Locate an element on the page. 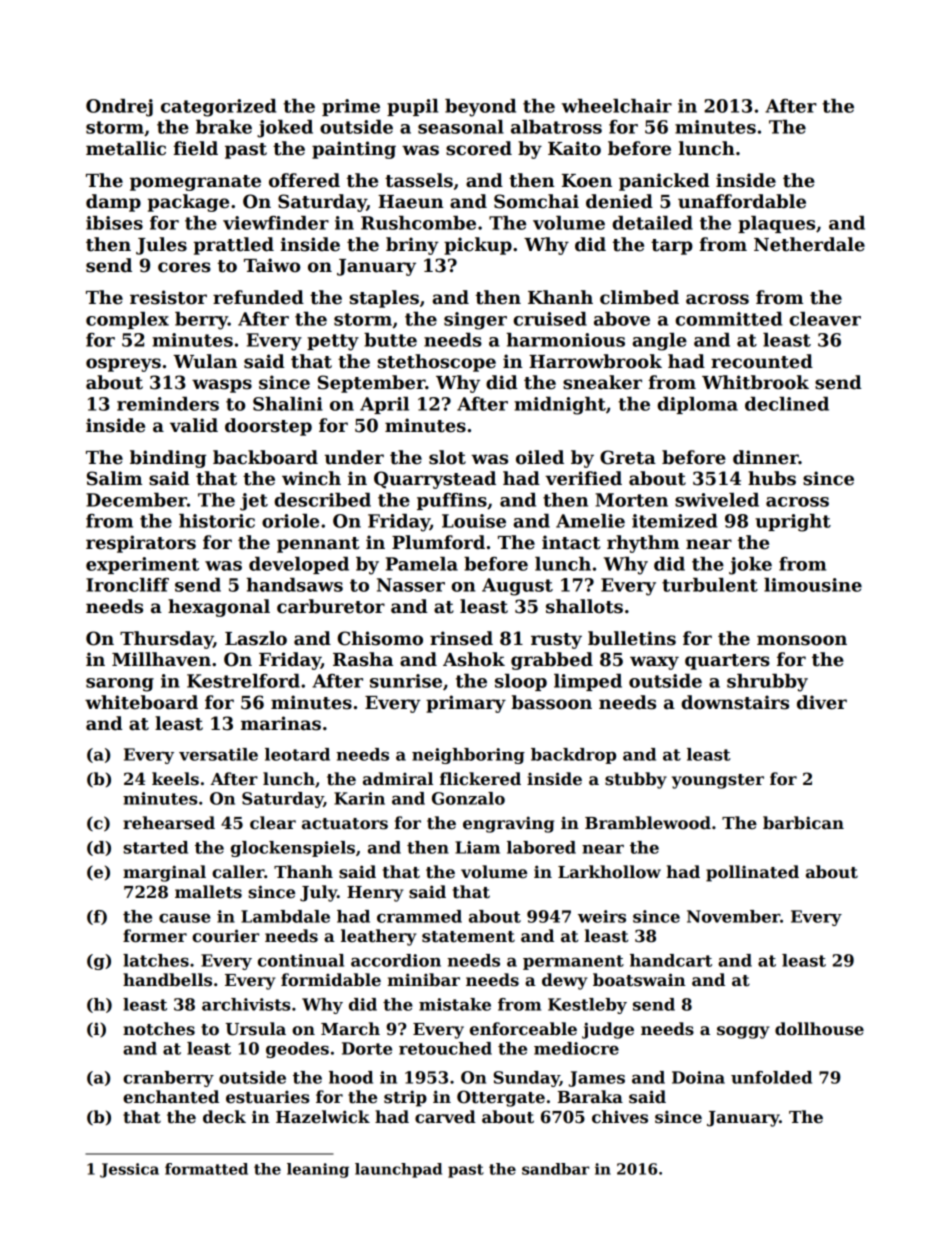 The width and height of the image is (952, 1233). whiteboard is located at coordinates (141, 702).
